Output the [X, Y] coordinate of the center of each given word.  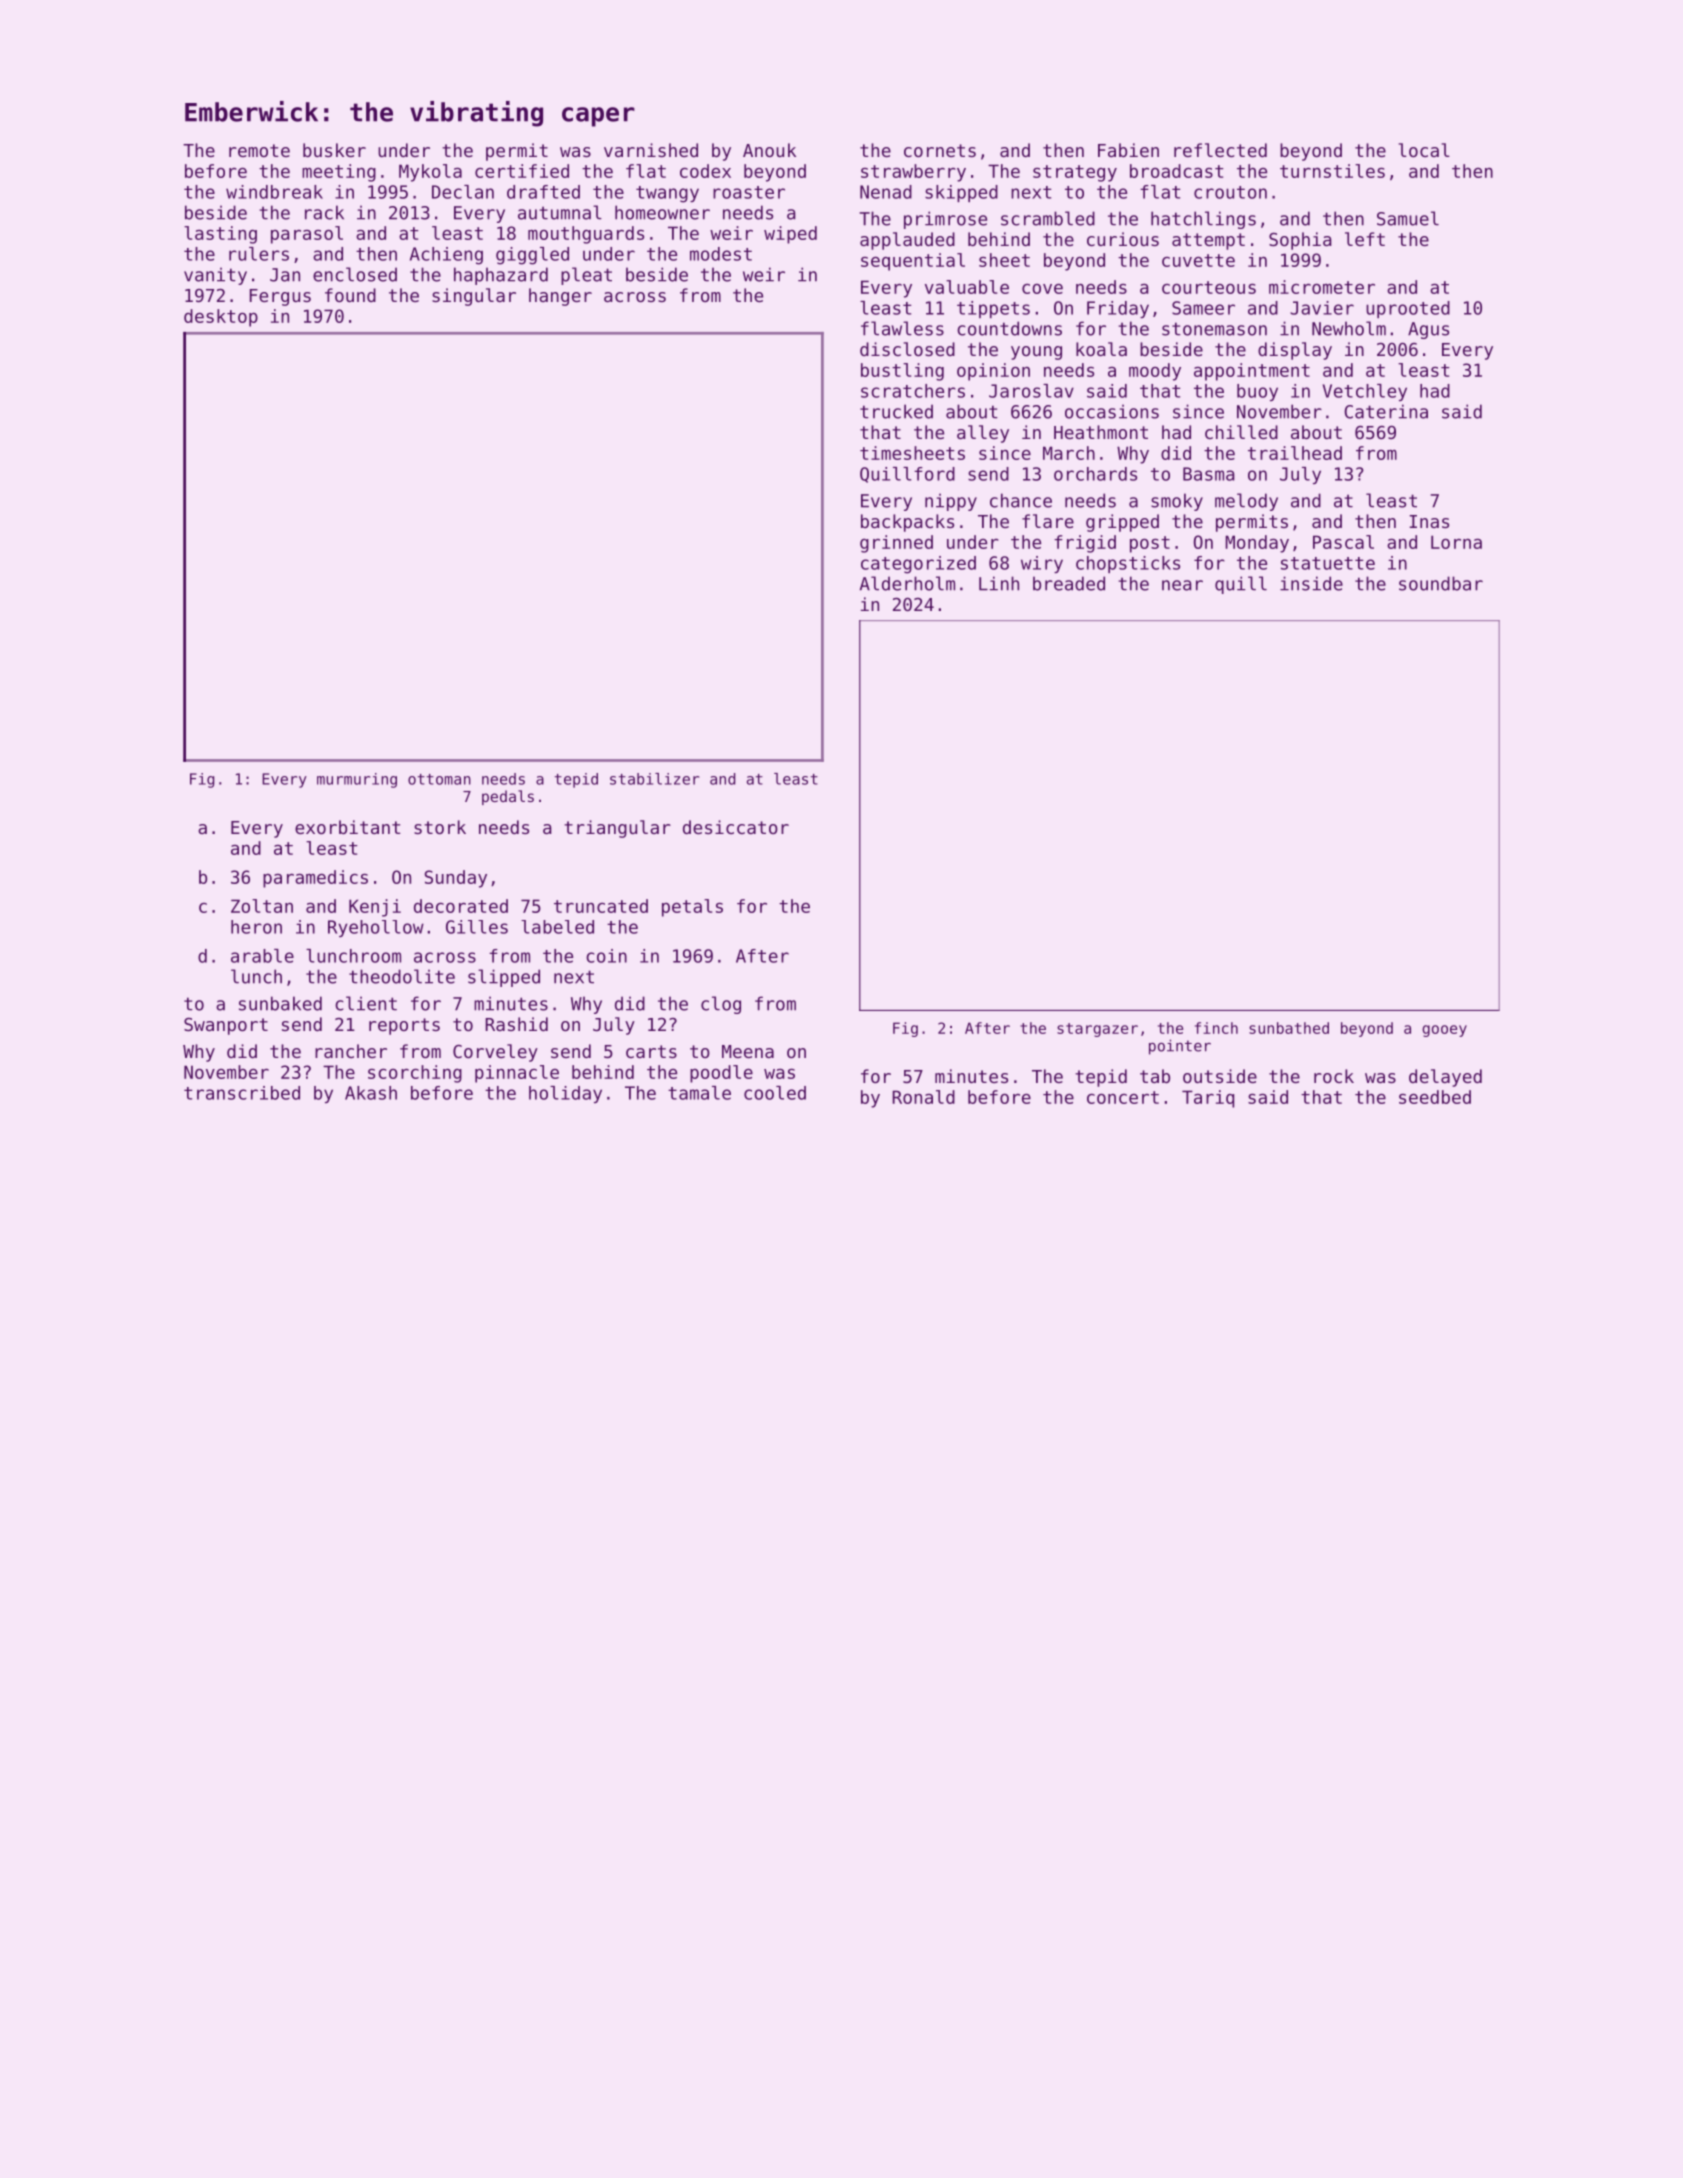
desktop [221, 318]
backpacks [907, 523]
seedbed [1435, 1097]
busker [334, 150]
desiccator [736, 827]
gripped [1122, 523]
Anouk [769, 150]
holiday [565, 1094]
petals [692, 908]
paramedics [315, 879]
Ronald [923, 1097]
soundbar [1441, 583]
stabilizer [655, 779]
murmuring [357, 780]
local [1424, 150]
